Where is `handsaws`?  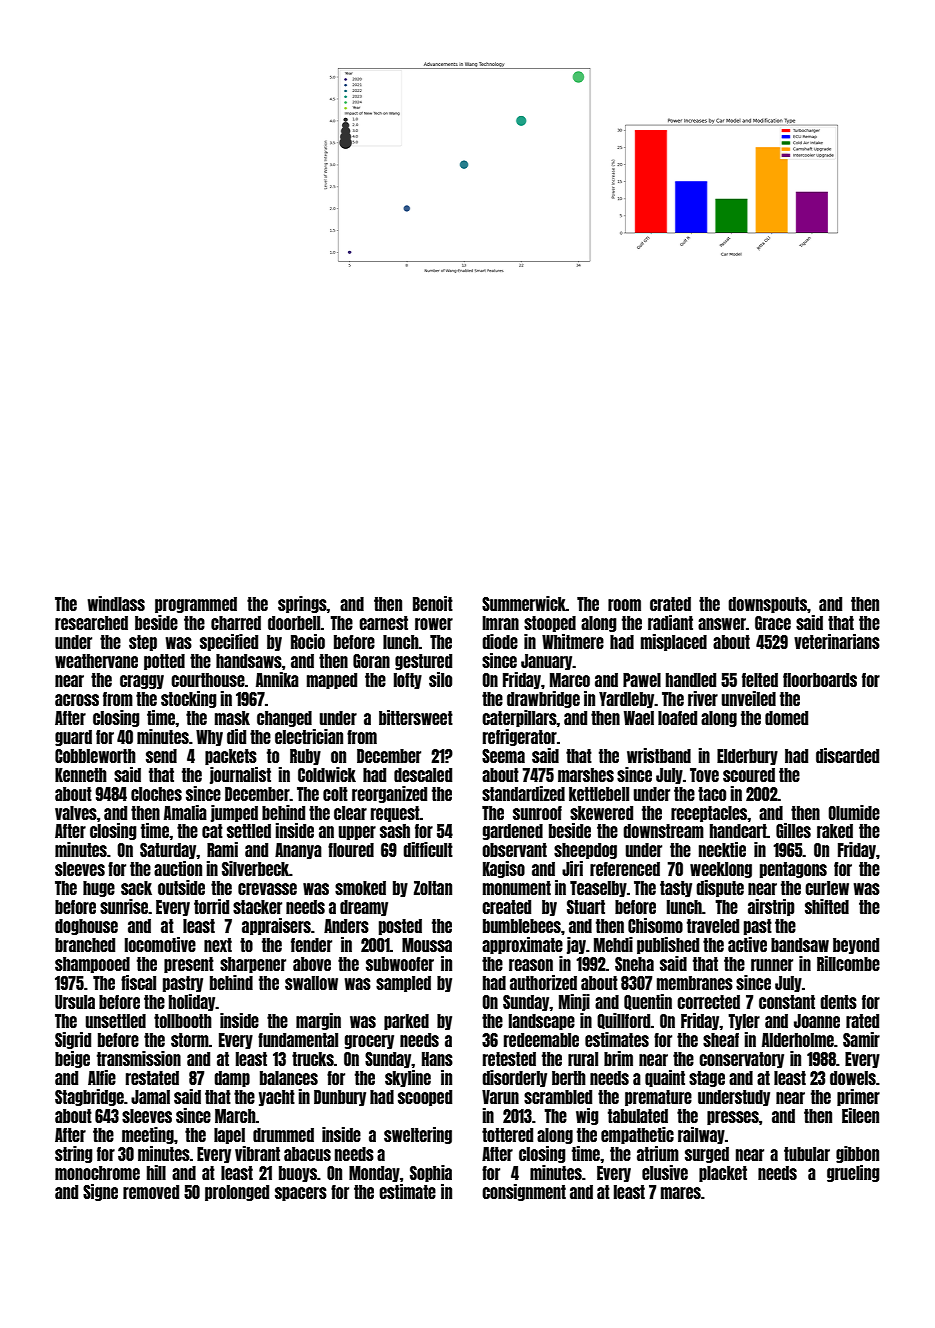
handsaws is located at coordinates (249, 661).
